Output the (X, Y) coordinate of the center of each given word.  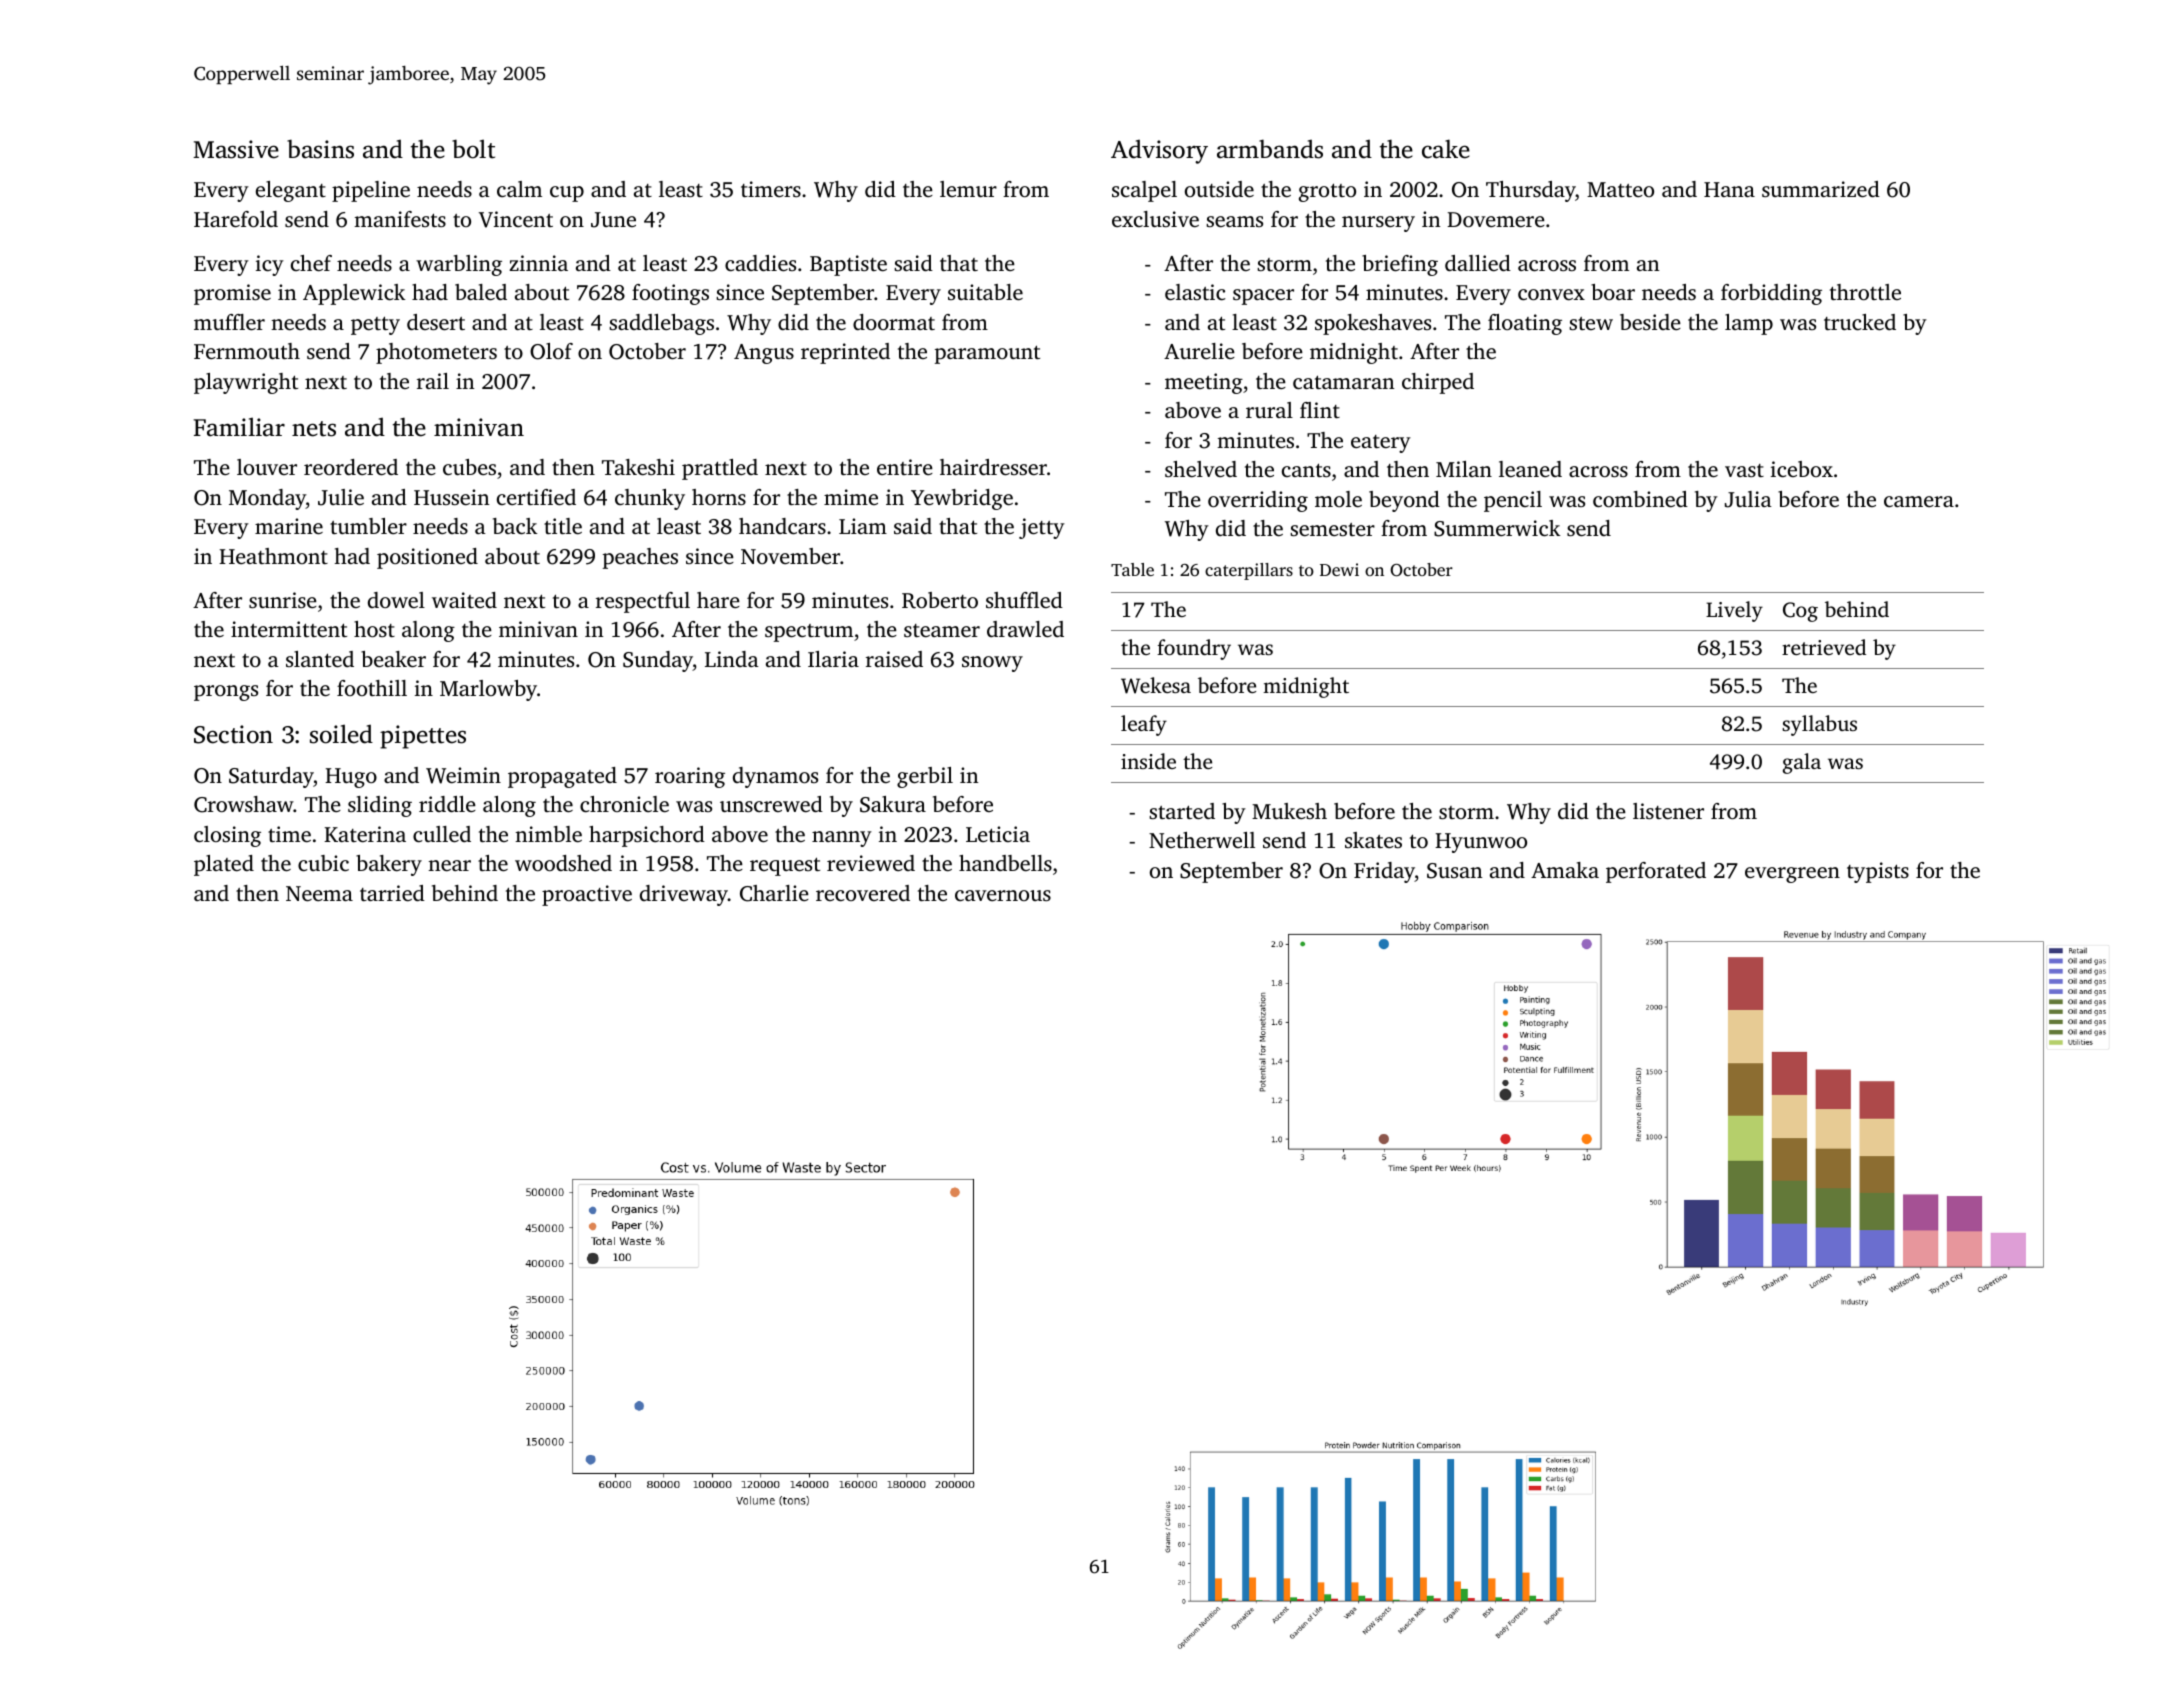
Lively (1734, 611)
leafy (1144, 725)
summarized (1821, 189)
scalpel (1144, 191)
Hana (1729, 189)
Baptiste (848, 265)
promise (232, 294)
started (1182, 811)
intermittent (289, 629)
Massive (236, 149)
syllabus (1819, 725)
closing (227, 836)
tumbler (368, 526)
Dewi (1339, 569)
